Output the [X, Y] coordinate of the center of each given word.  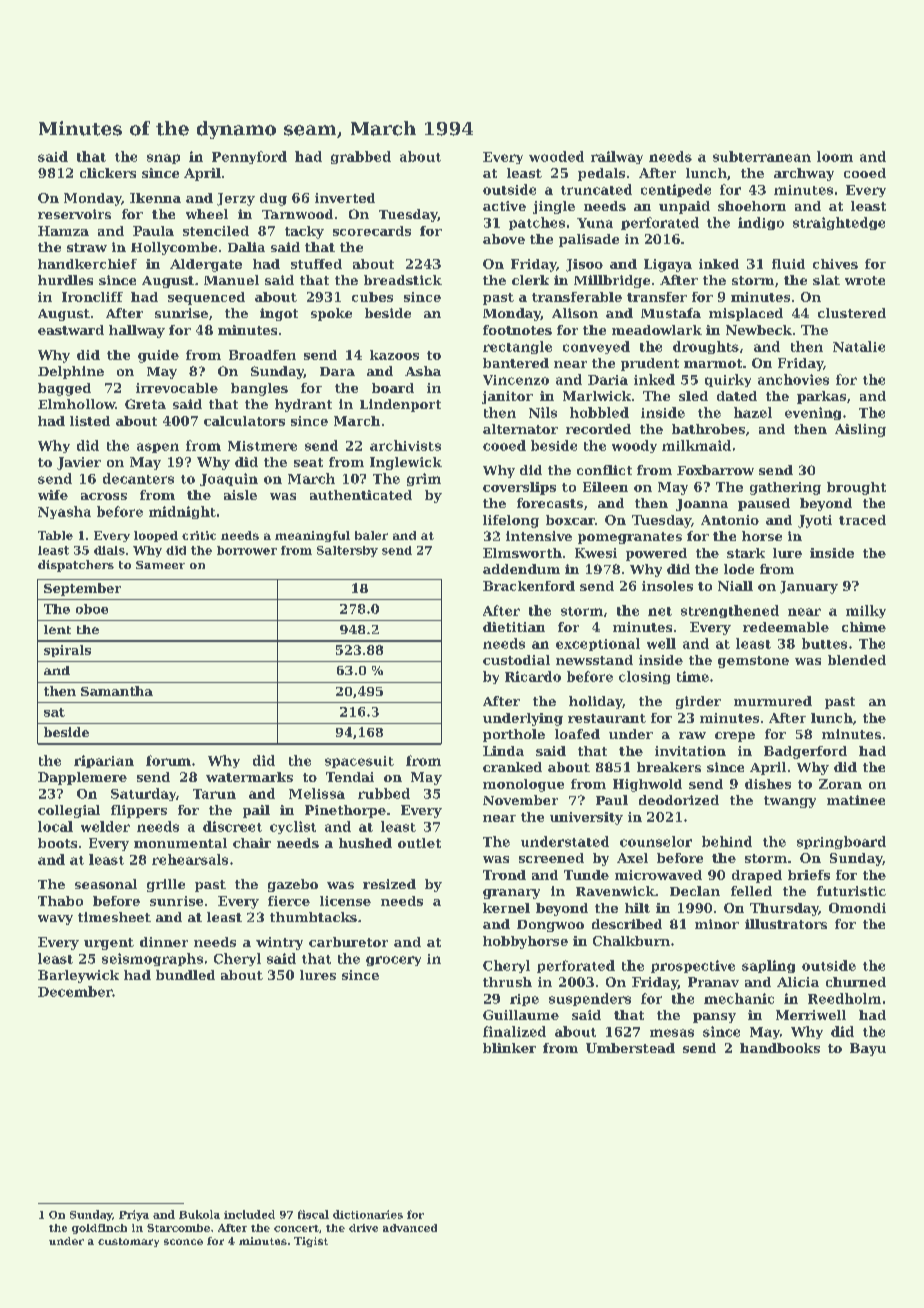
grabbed [361, 157]
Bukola [199, 1214]
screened [551, 858]
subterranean [762, 156]
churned [856, 982]
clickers [108, 173]
